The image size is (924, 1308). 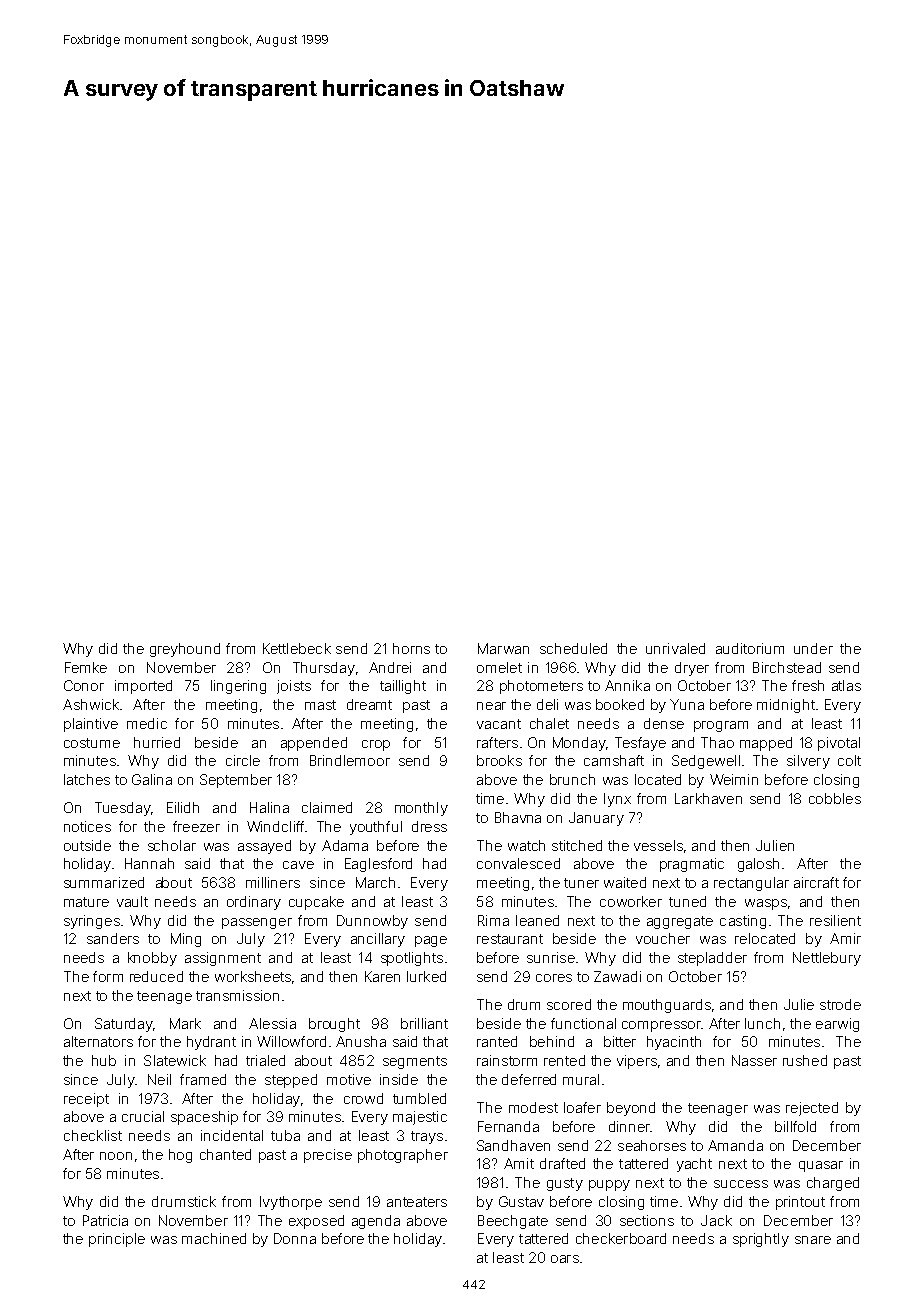 I want to click on principle, so click(x=117, y=1240).
